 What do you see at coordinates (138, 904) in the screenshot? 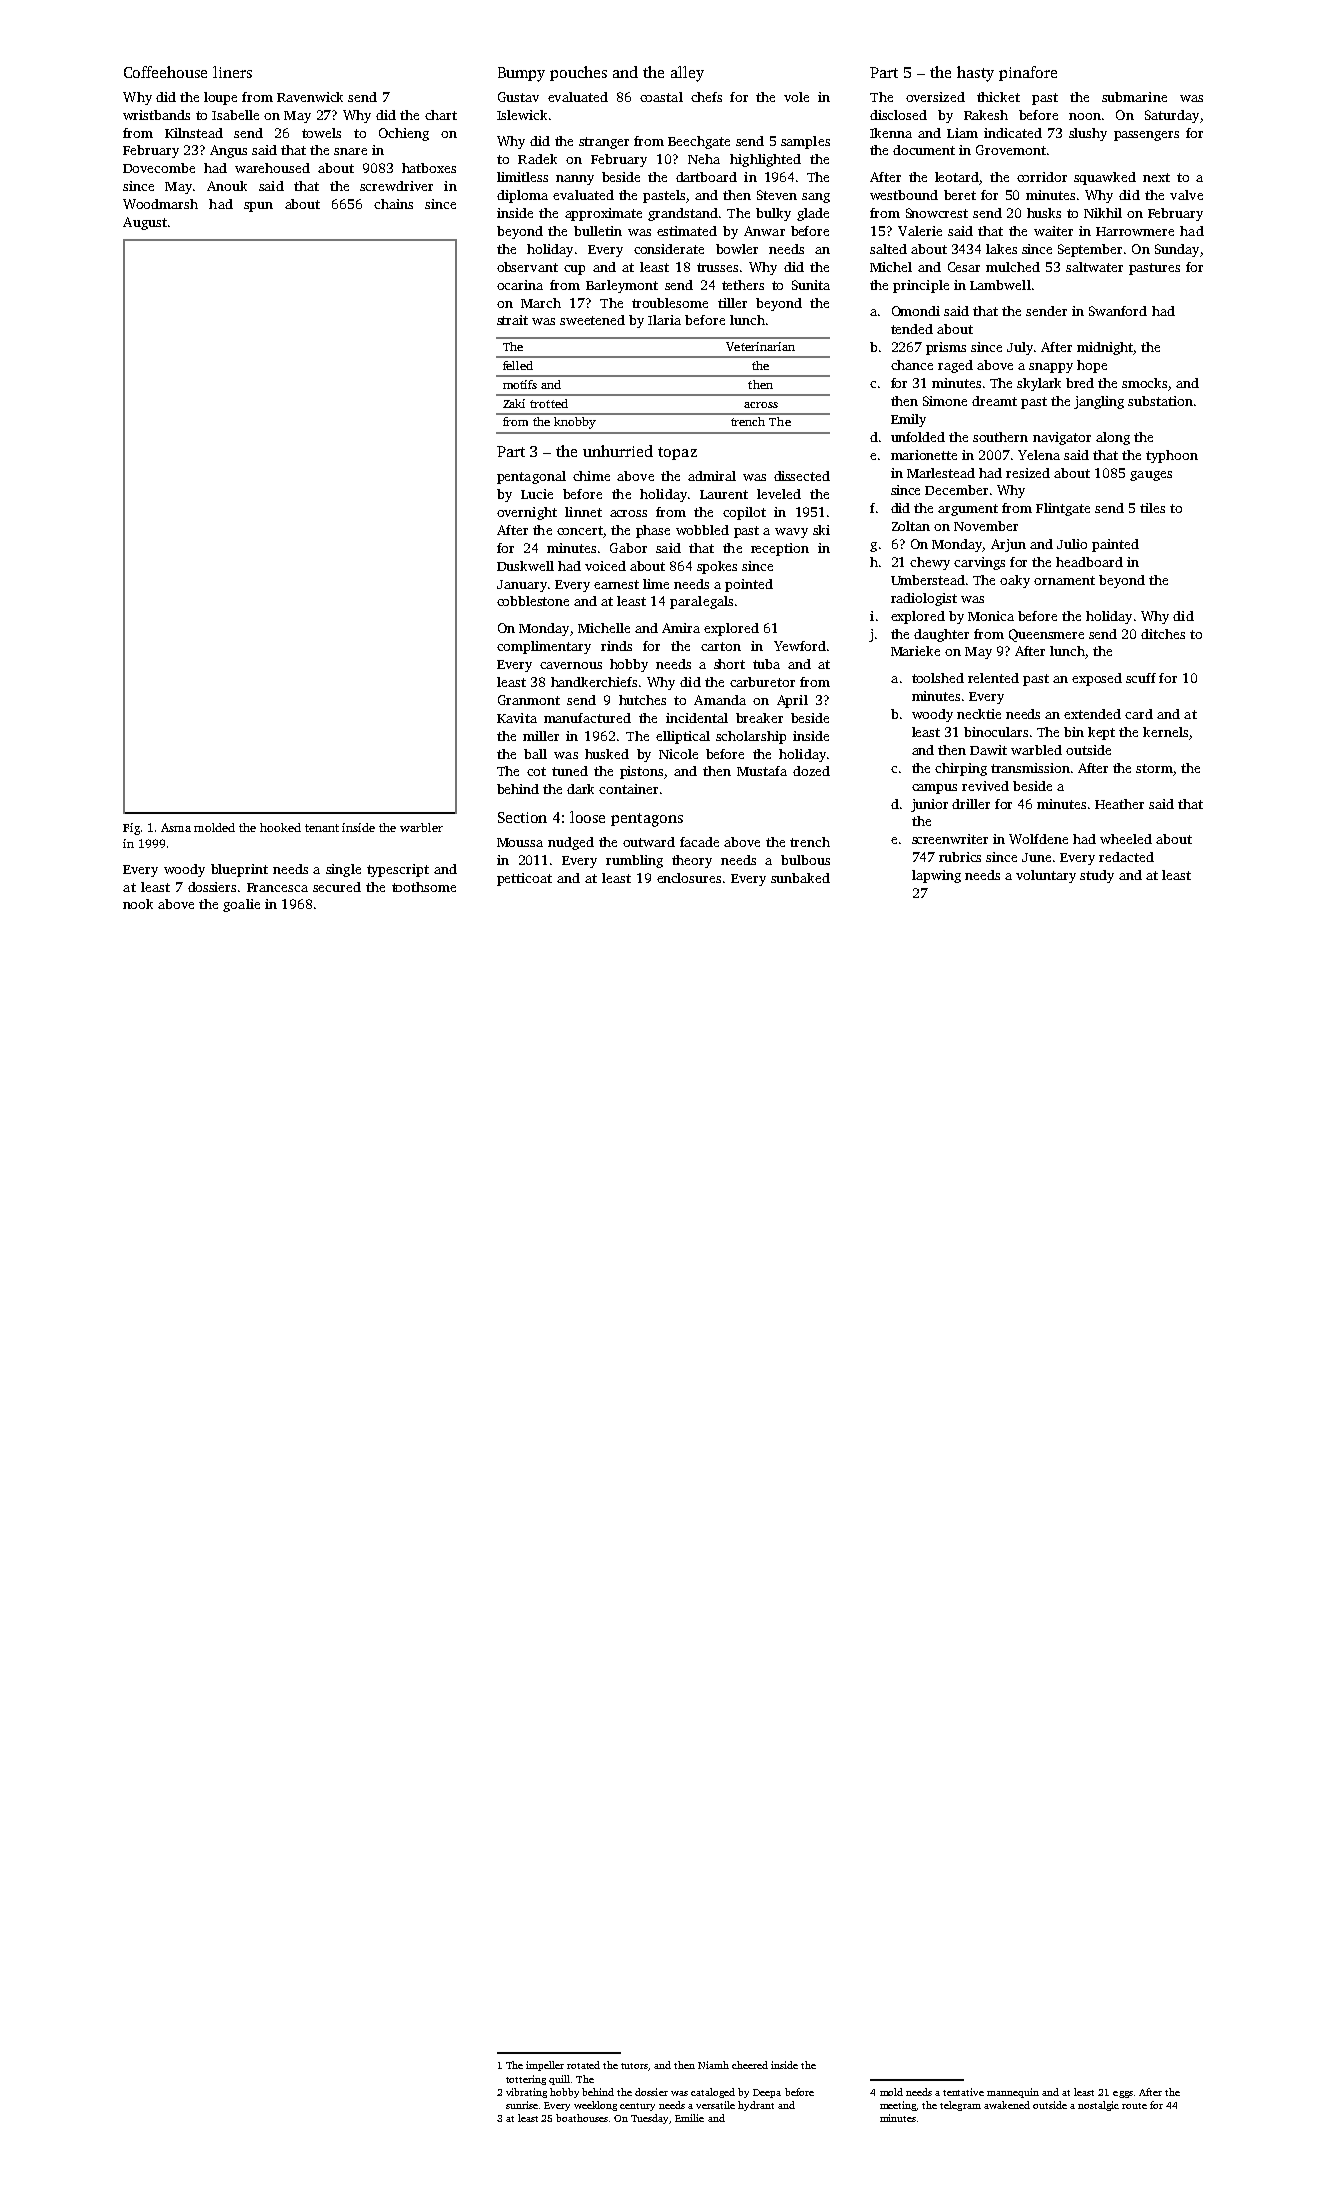
I see `nook` at bounding box center [138, 904].
